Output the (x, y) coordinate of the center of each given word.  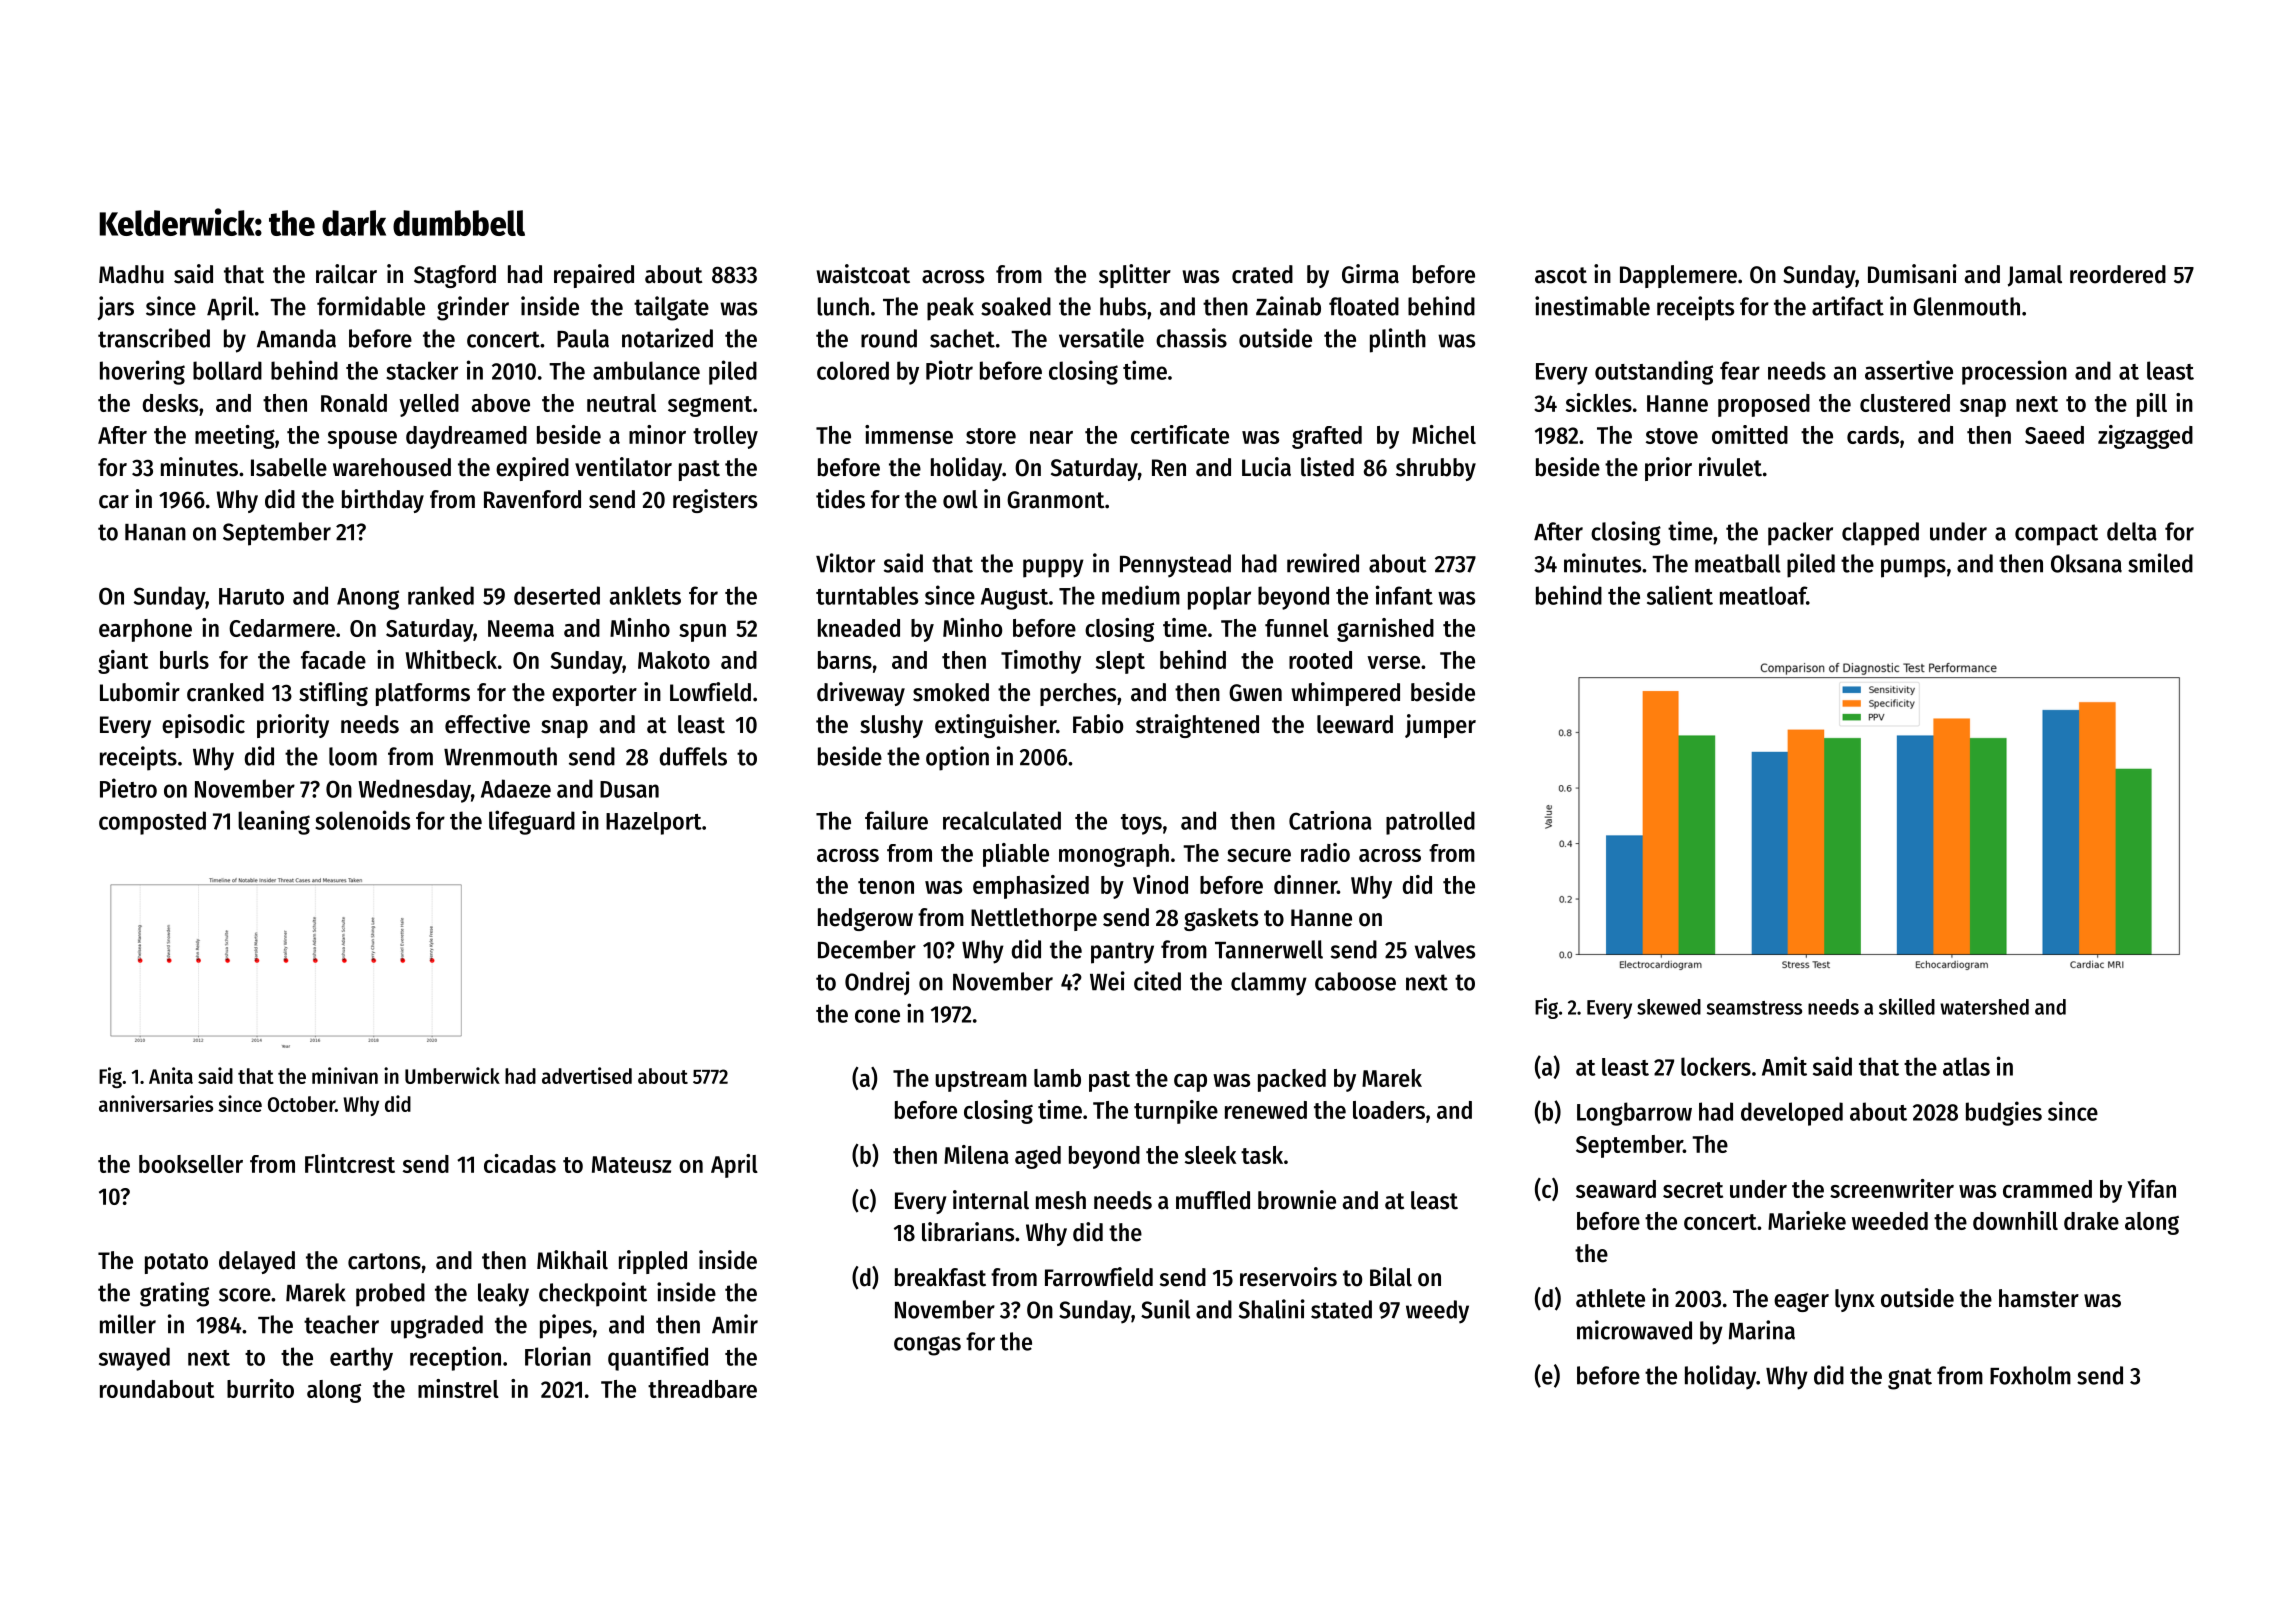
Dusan (629, 789)
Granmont (1056, 500)
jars (115, 308)
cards (1873, 435)
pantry (1122, 953)
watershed (1984, 1007)
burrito (260, 1388)
